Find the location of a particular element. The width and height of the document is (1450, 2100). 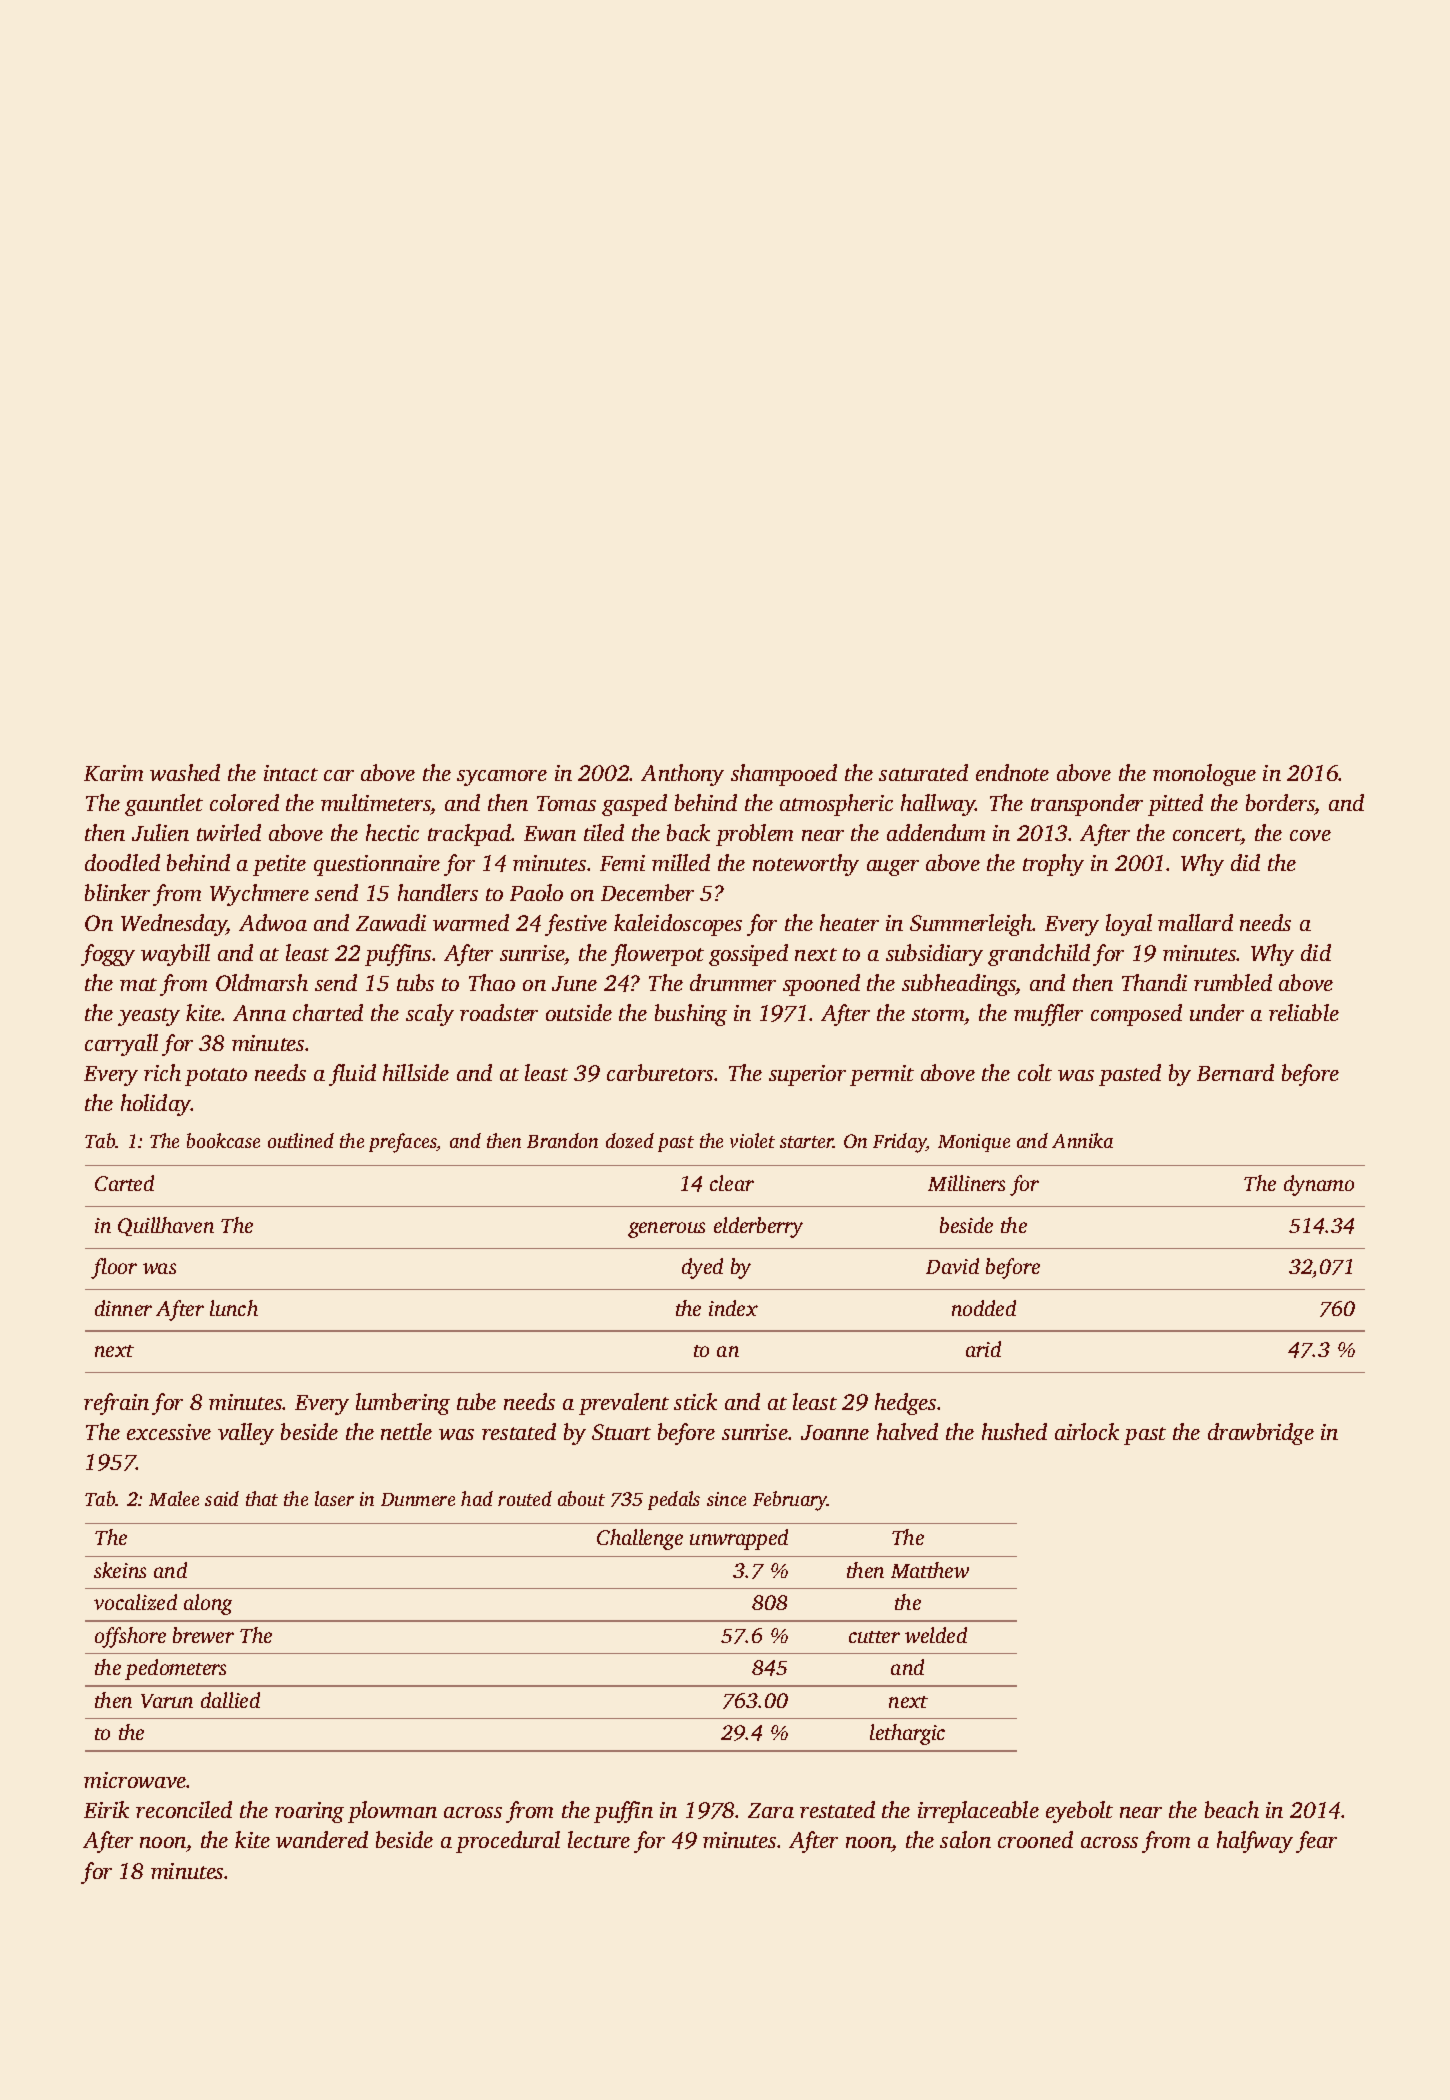

Stuart is located at coordinates (621, 1432).
